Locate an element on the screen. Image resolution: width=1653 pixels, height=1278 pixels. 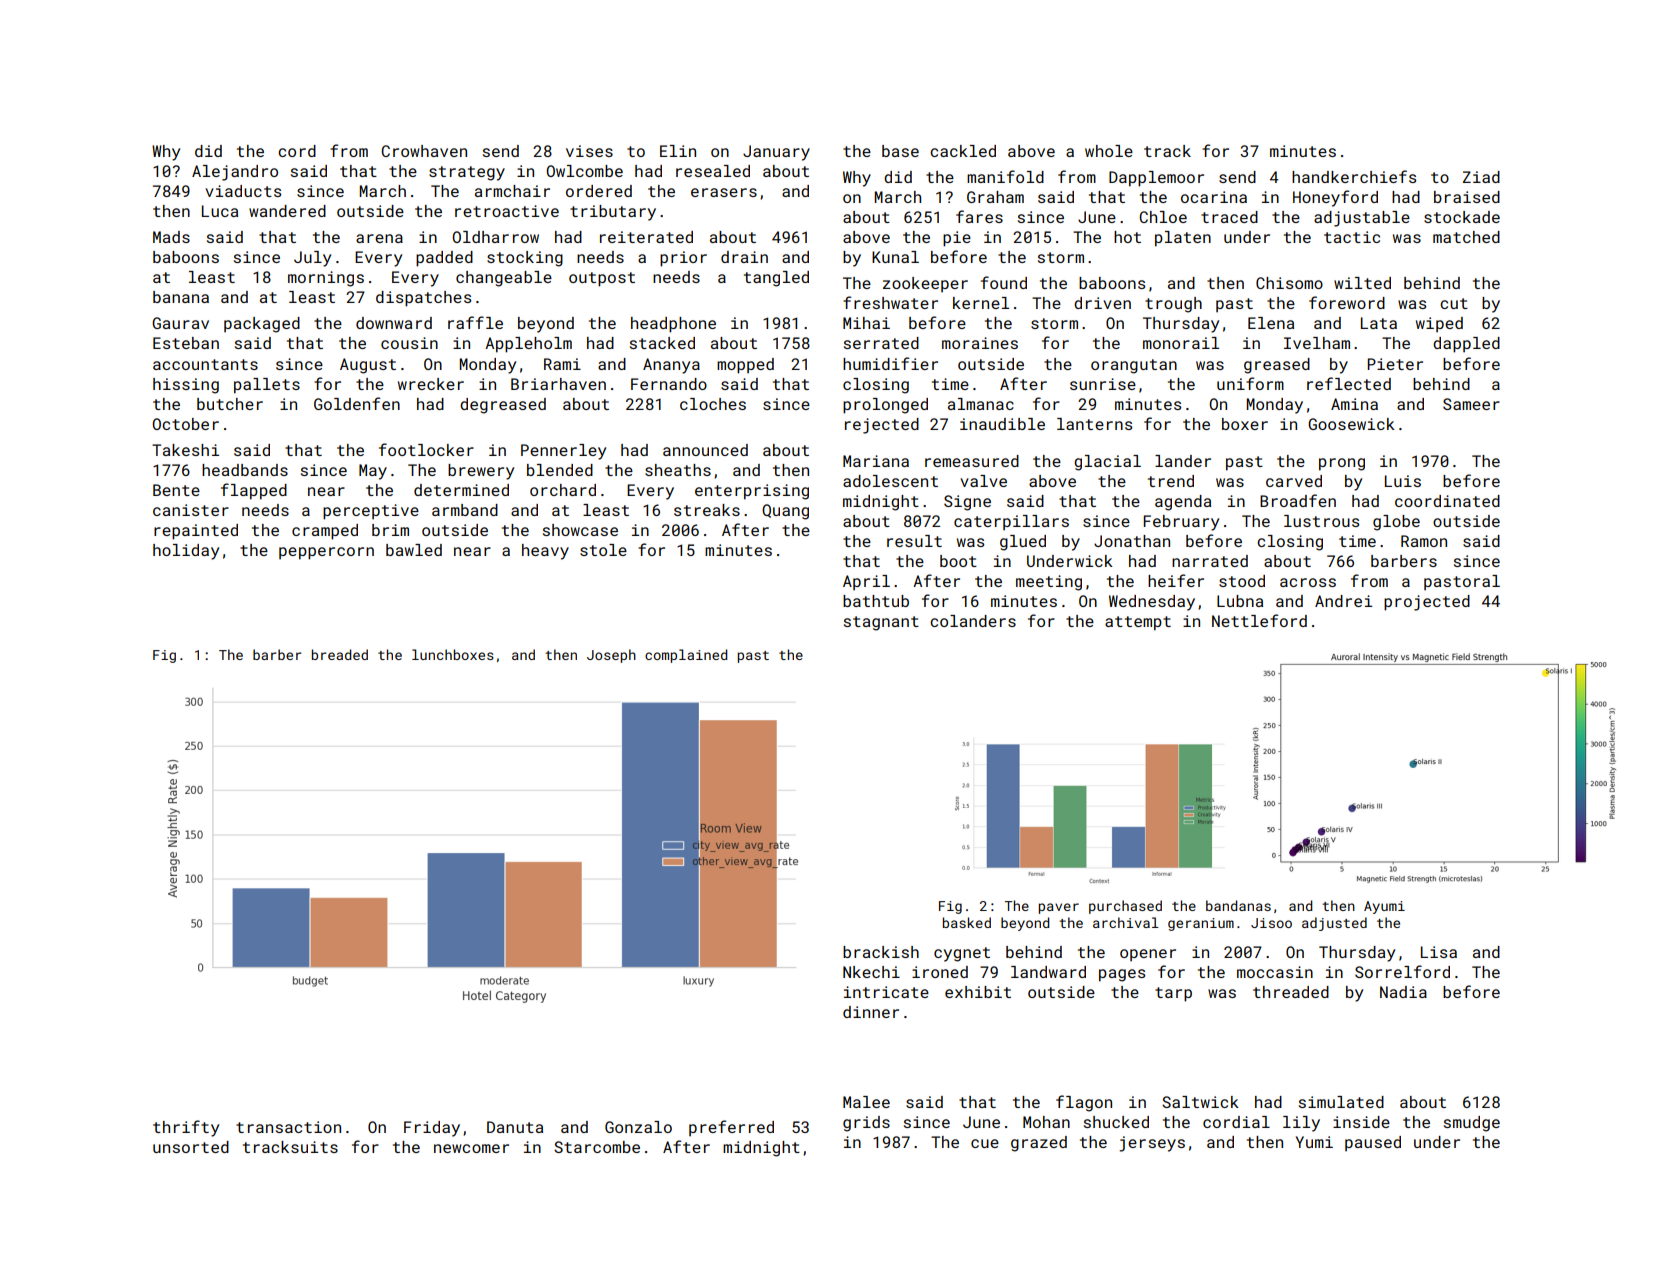
Ziad is located at coordinates (1481, 177).
